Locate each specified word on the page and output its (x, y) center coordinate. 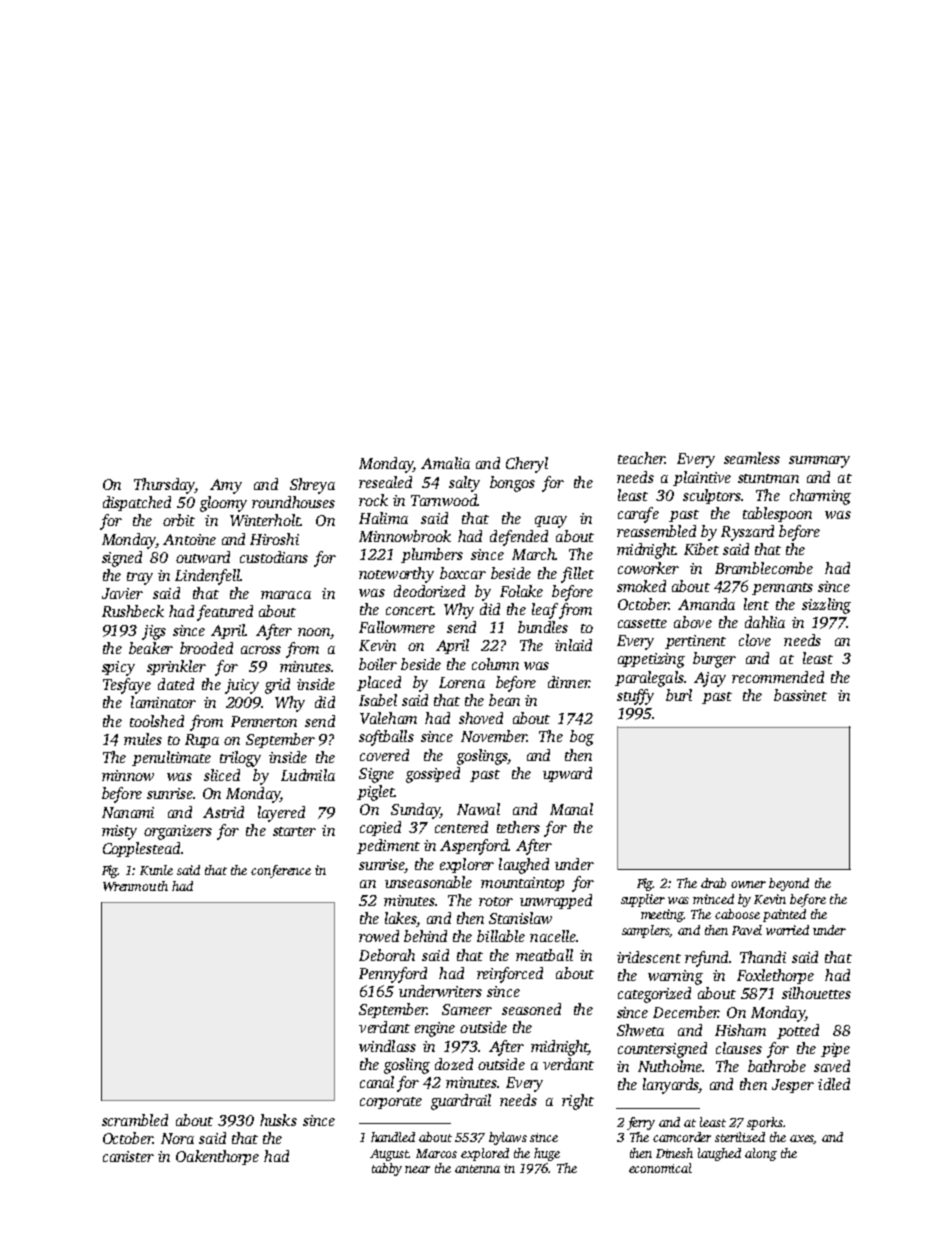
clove (755, 640)
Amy (226, 486)
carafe (638, 515)
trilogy (240, 759)
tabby (387, 1169)
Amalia (445, 463)
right (578, 1102)
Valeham (388, 718)
